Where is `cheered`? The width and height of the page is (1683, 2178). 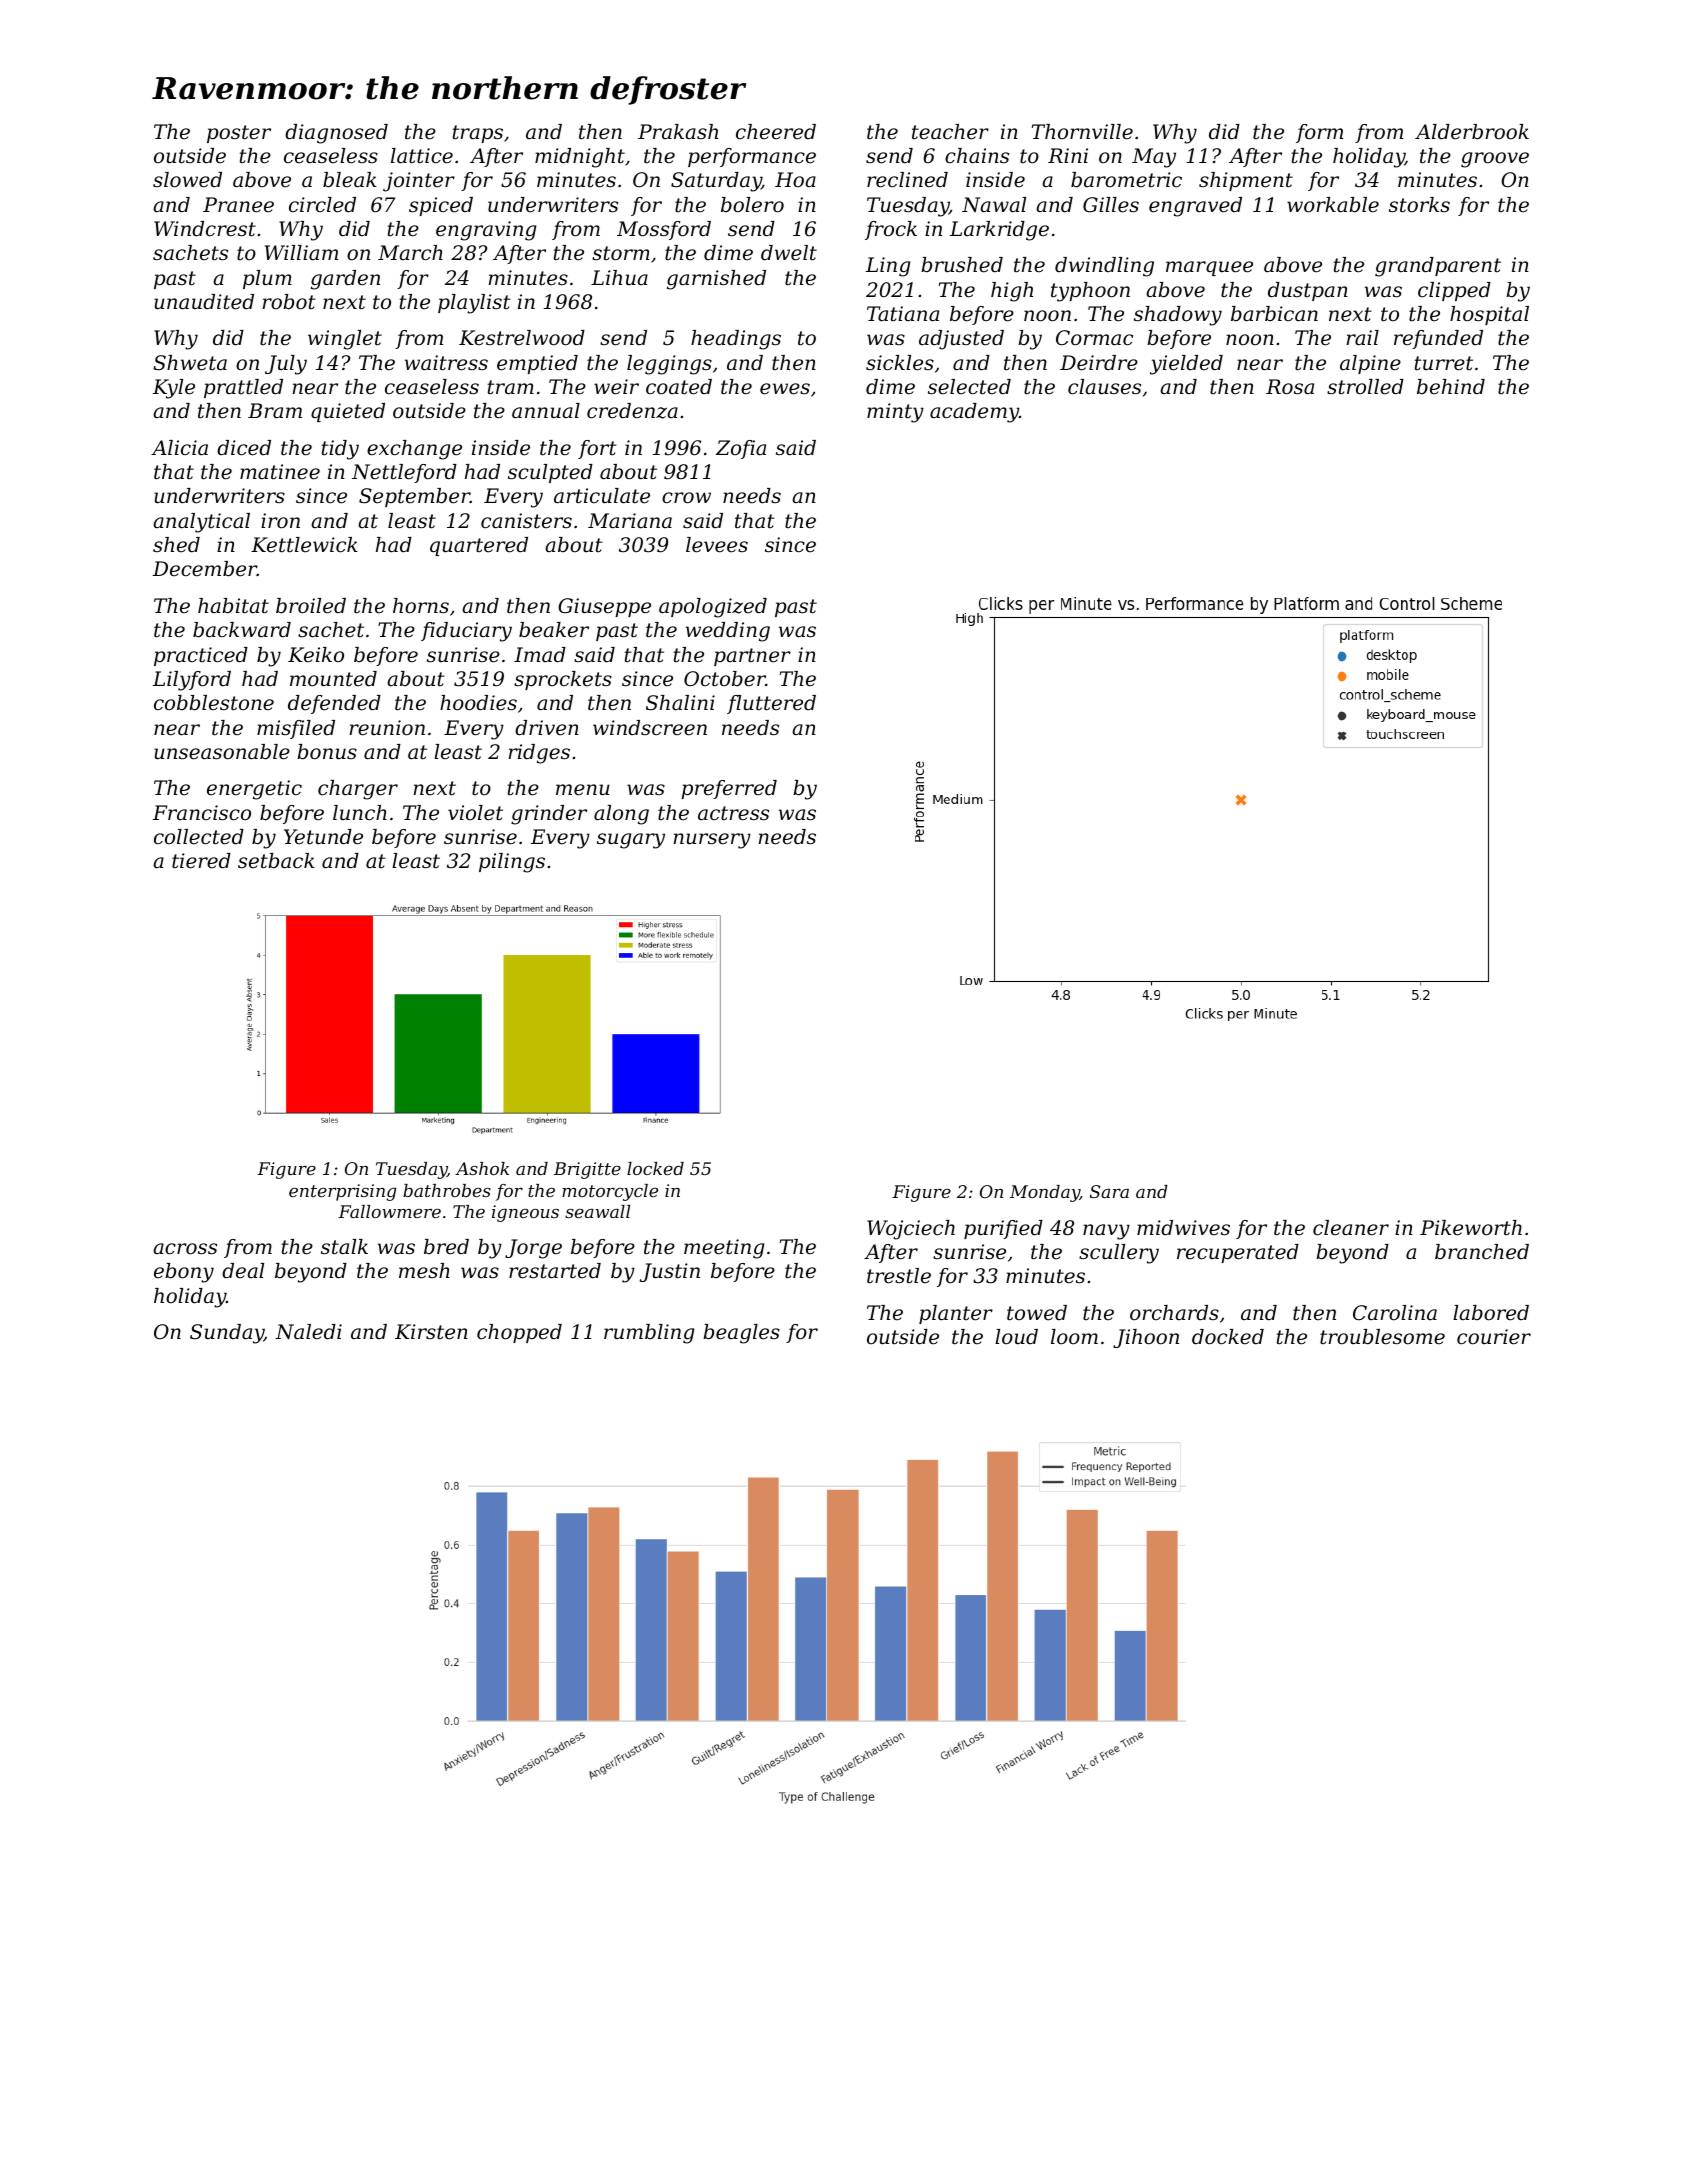
cheered is located at coordinates (776, 132).
